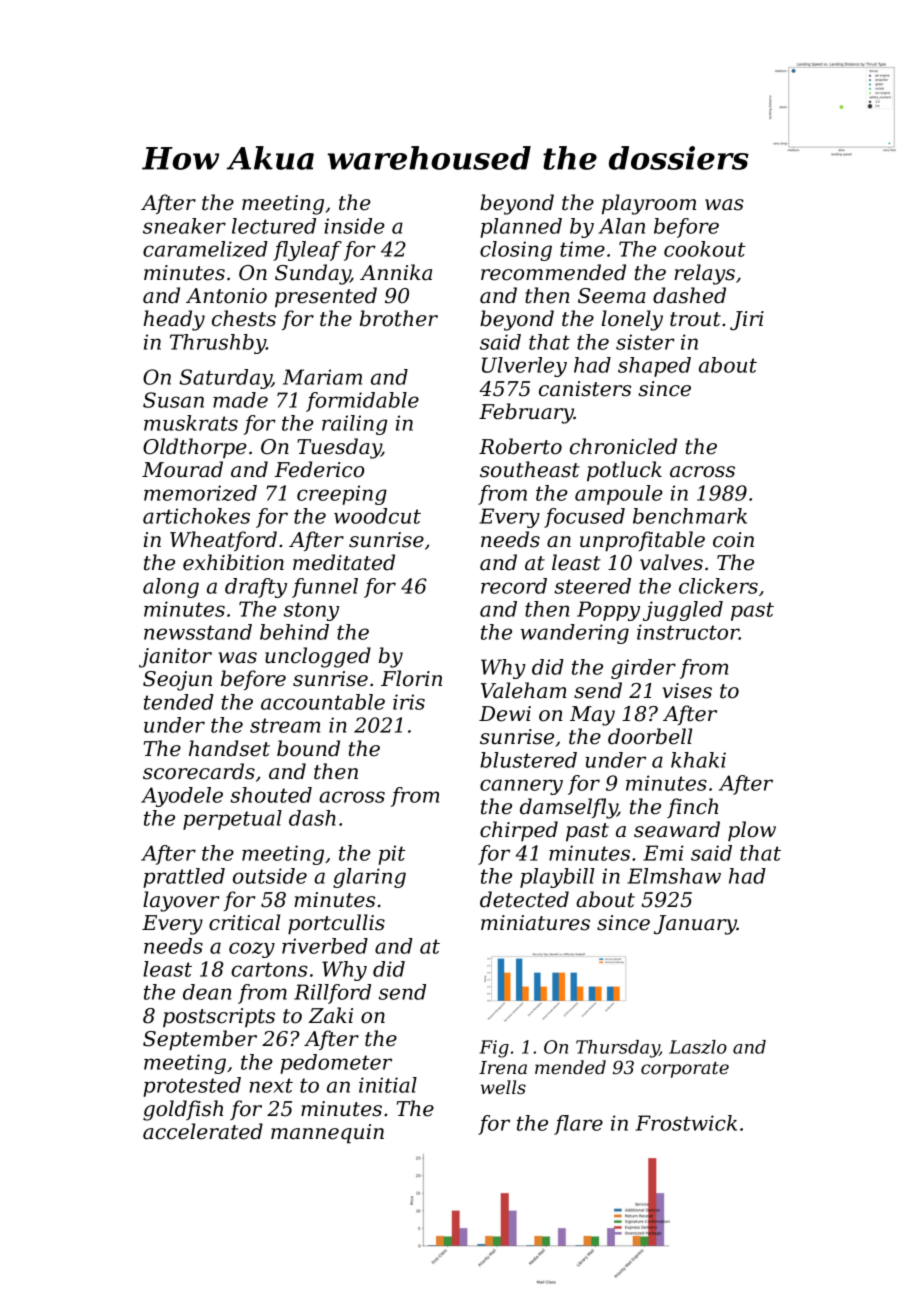 The image size is (924, 1311). I want to click on mannequin, so click(327, 1134).
